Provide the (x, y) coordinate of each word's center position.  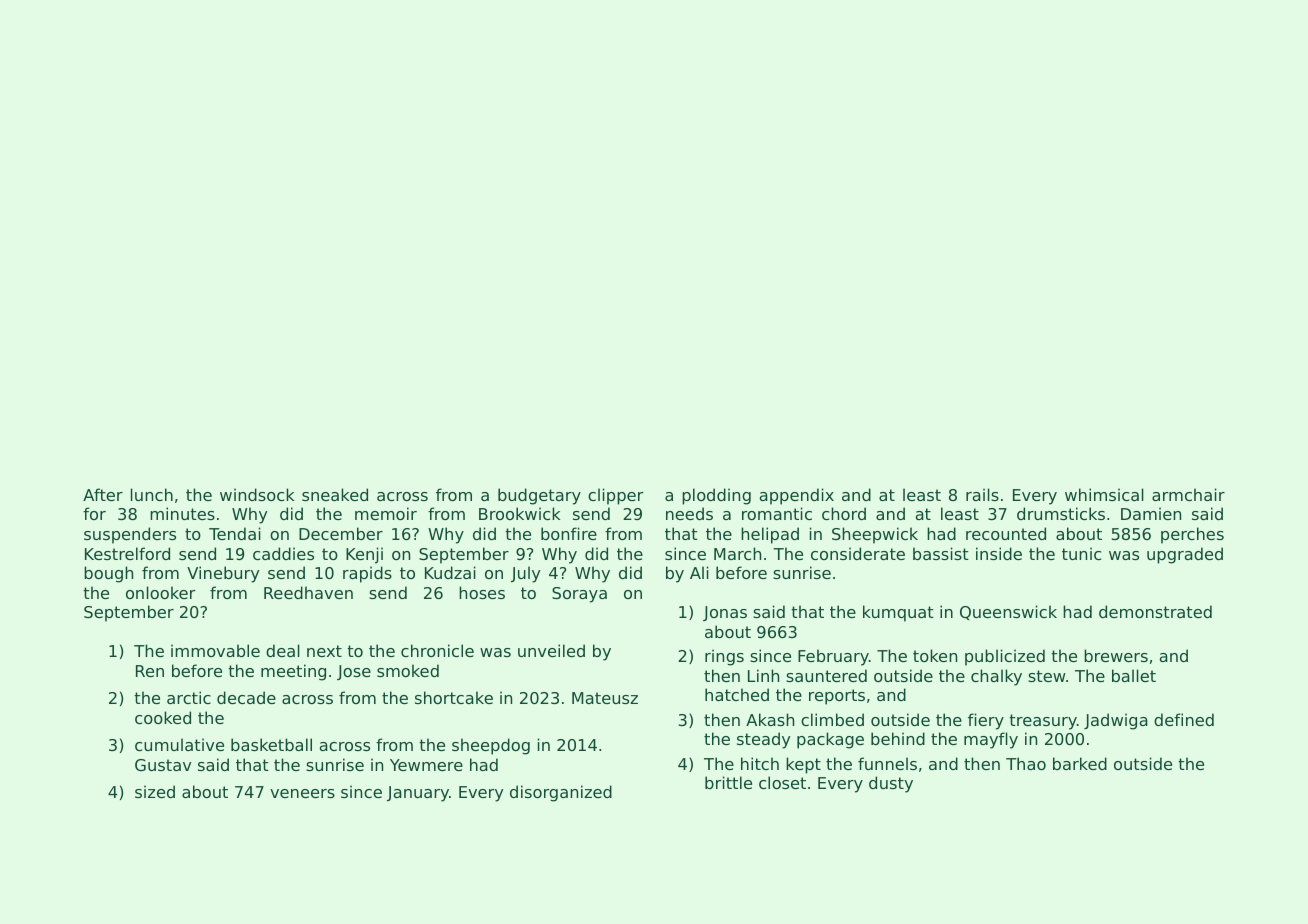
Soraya (579, 595)
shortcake (454, 697)
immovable (215, 650)
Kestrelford (127, 553)
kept (803, 765)
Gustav (163, 765)
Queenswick (1008, 612)
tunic (1081, 553)
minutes (182, 513)
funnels (887, 763)
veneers (302, 793)
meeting (293, 672)
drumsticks (1061, 513)
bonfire (569, 533)
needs (689, 513)
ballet (1134, 675)
